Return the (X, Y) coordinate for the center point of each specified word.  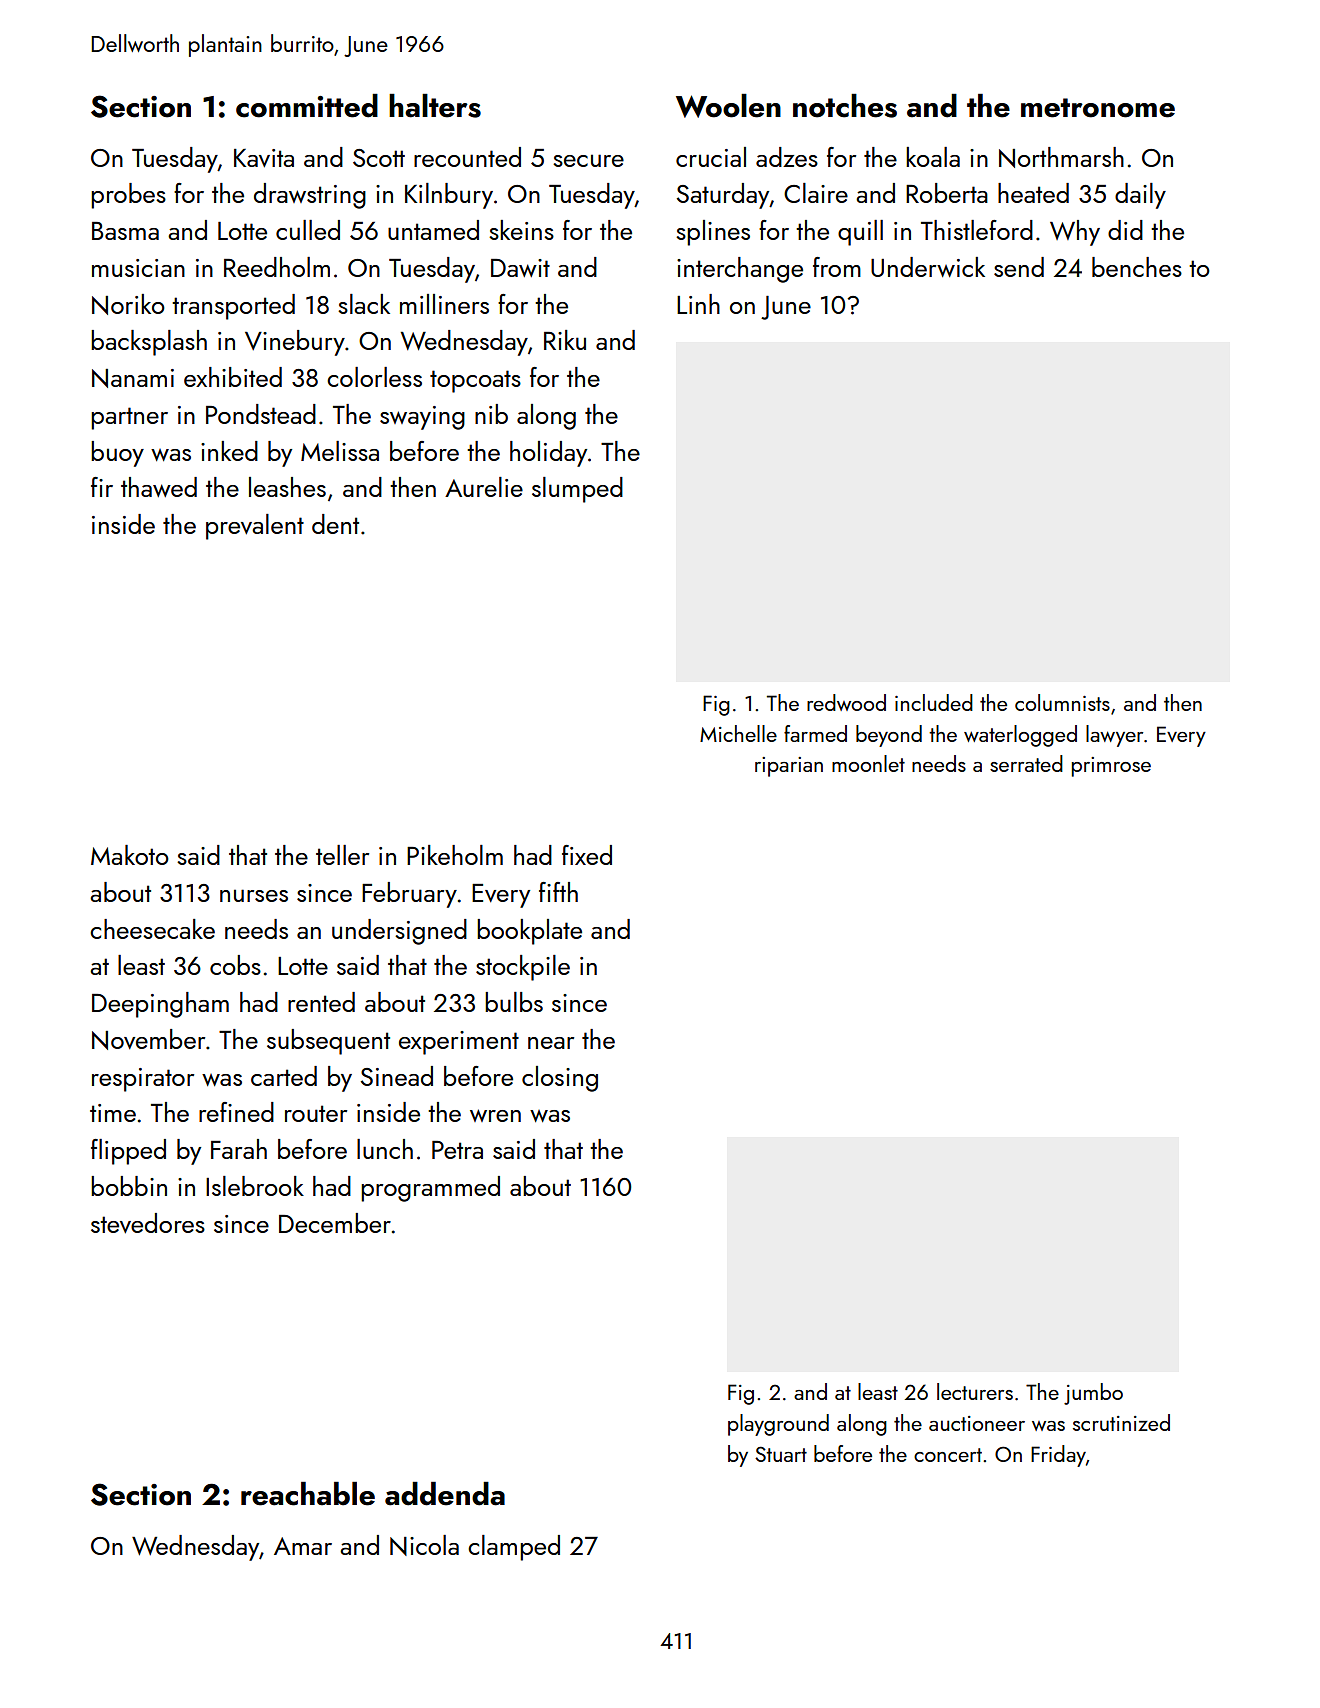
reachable (308, 1494)
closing (560, 1079)
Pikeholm (455, 855)
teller (342, 855)
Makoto (130, 855)
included (934, 702)
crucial (711, 157)
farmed (815, 733)
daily (1140, 196)
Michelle (738, 733)
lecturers (975, 1391)
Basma (125, 231)
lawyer (1114, 736)
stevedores (148, 1223)
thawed (159, 487)
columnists (1062, 702)
